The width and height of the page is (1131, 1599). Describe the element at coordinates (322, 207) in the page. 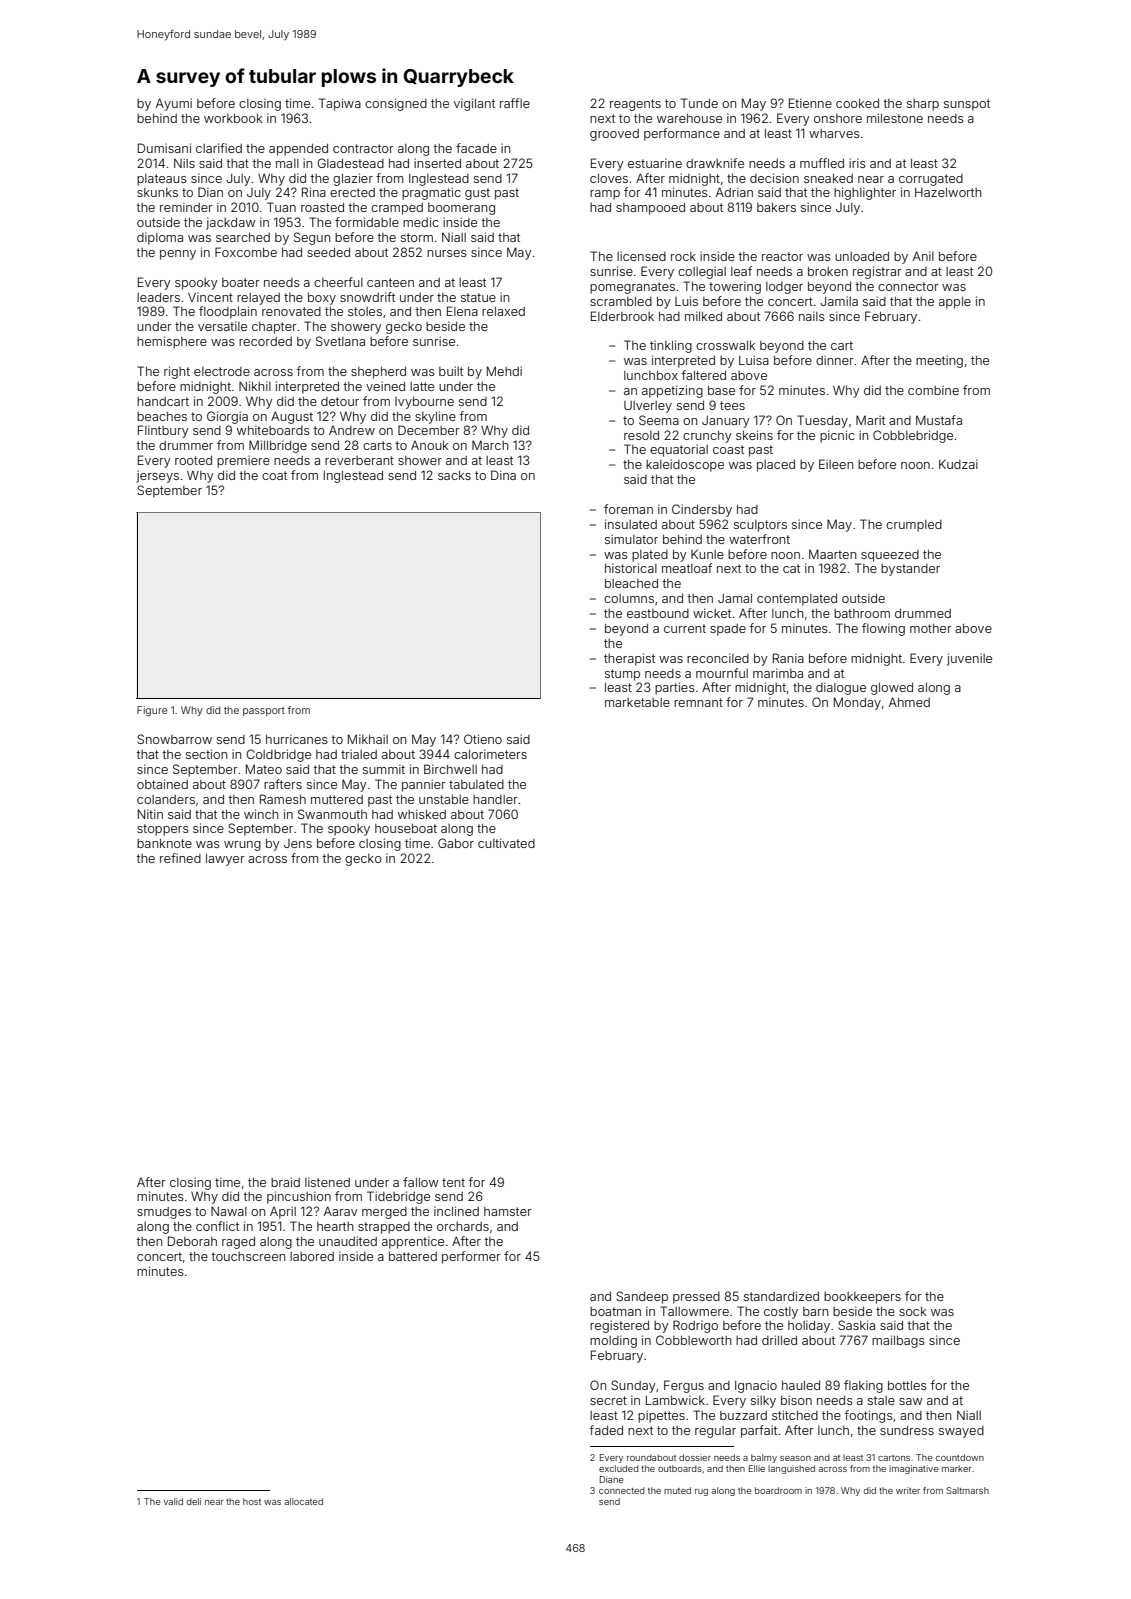

I see `roasted` at that location.
